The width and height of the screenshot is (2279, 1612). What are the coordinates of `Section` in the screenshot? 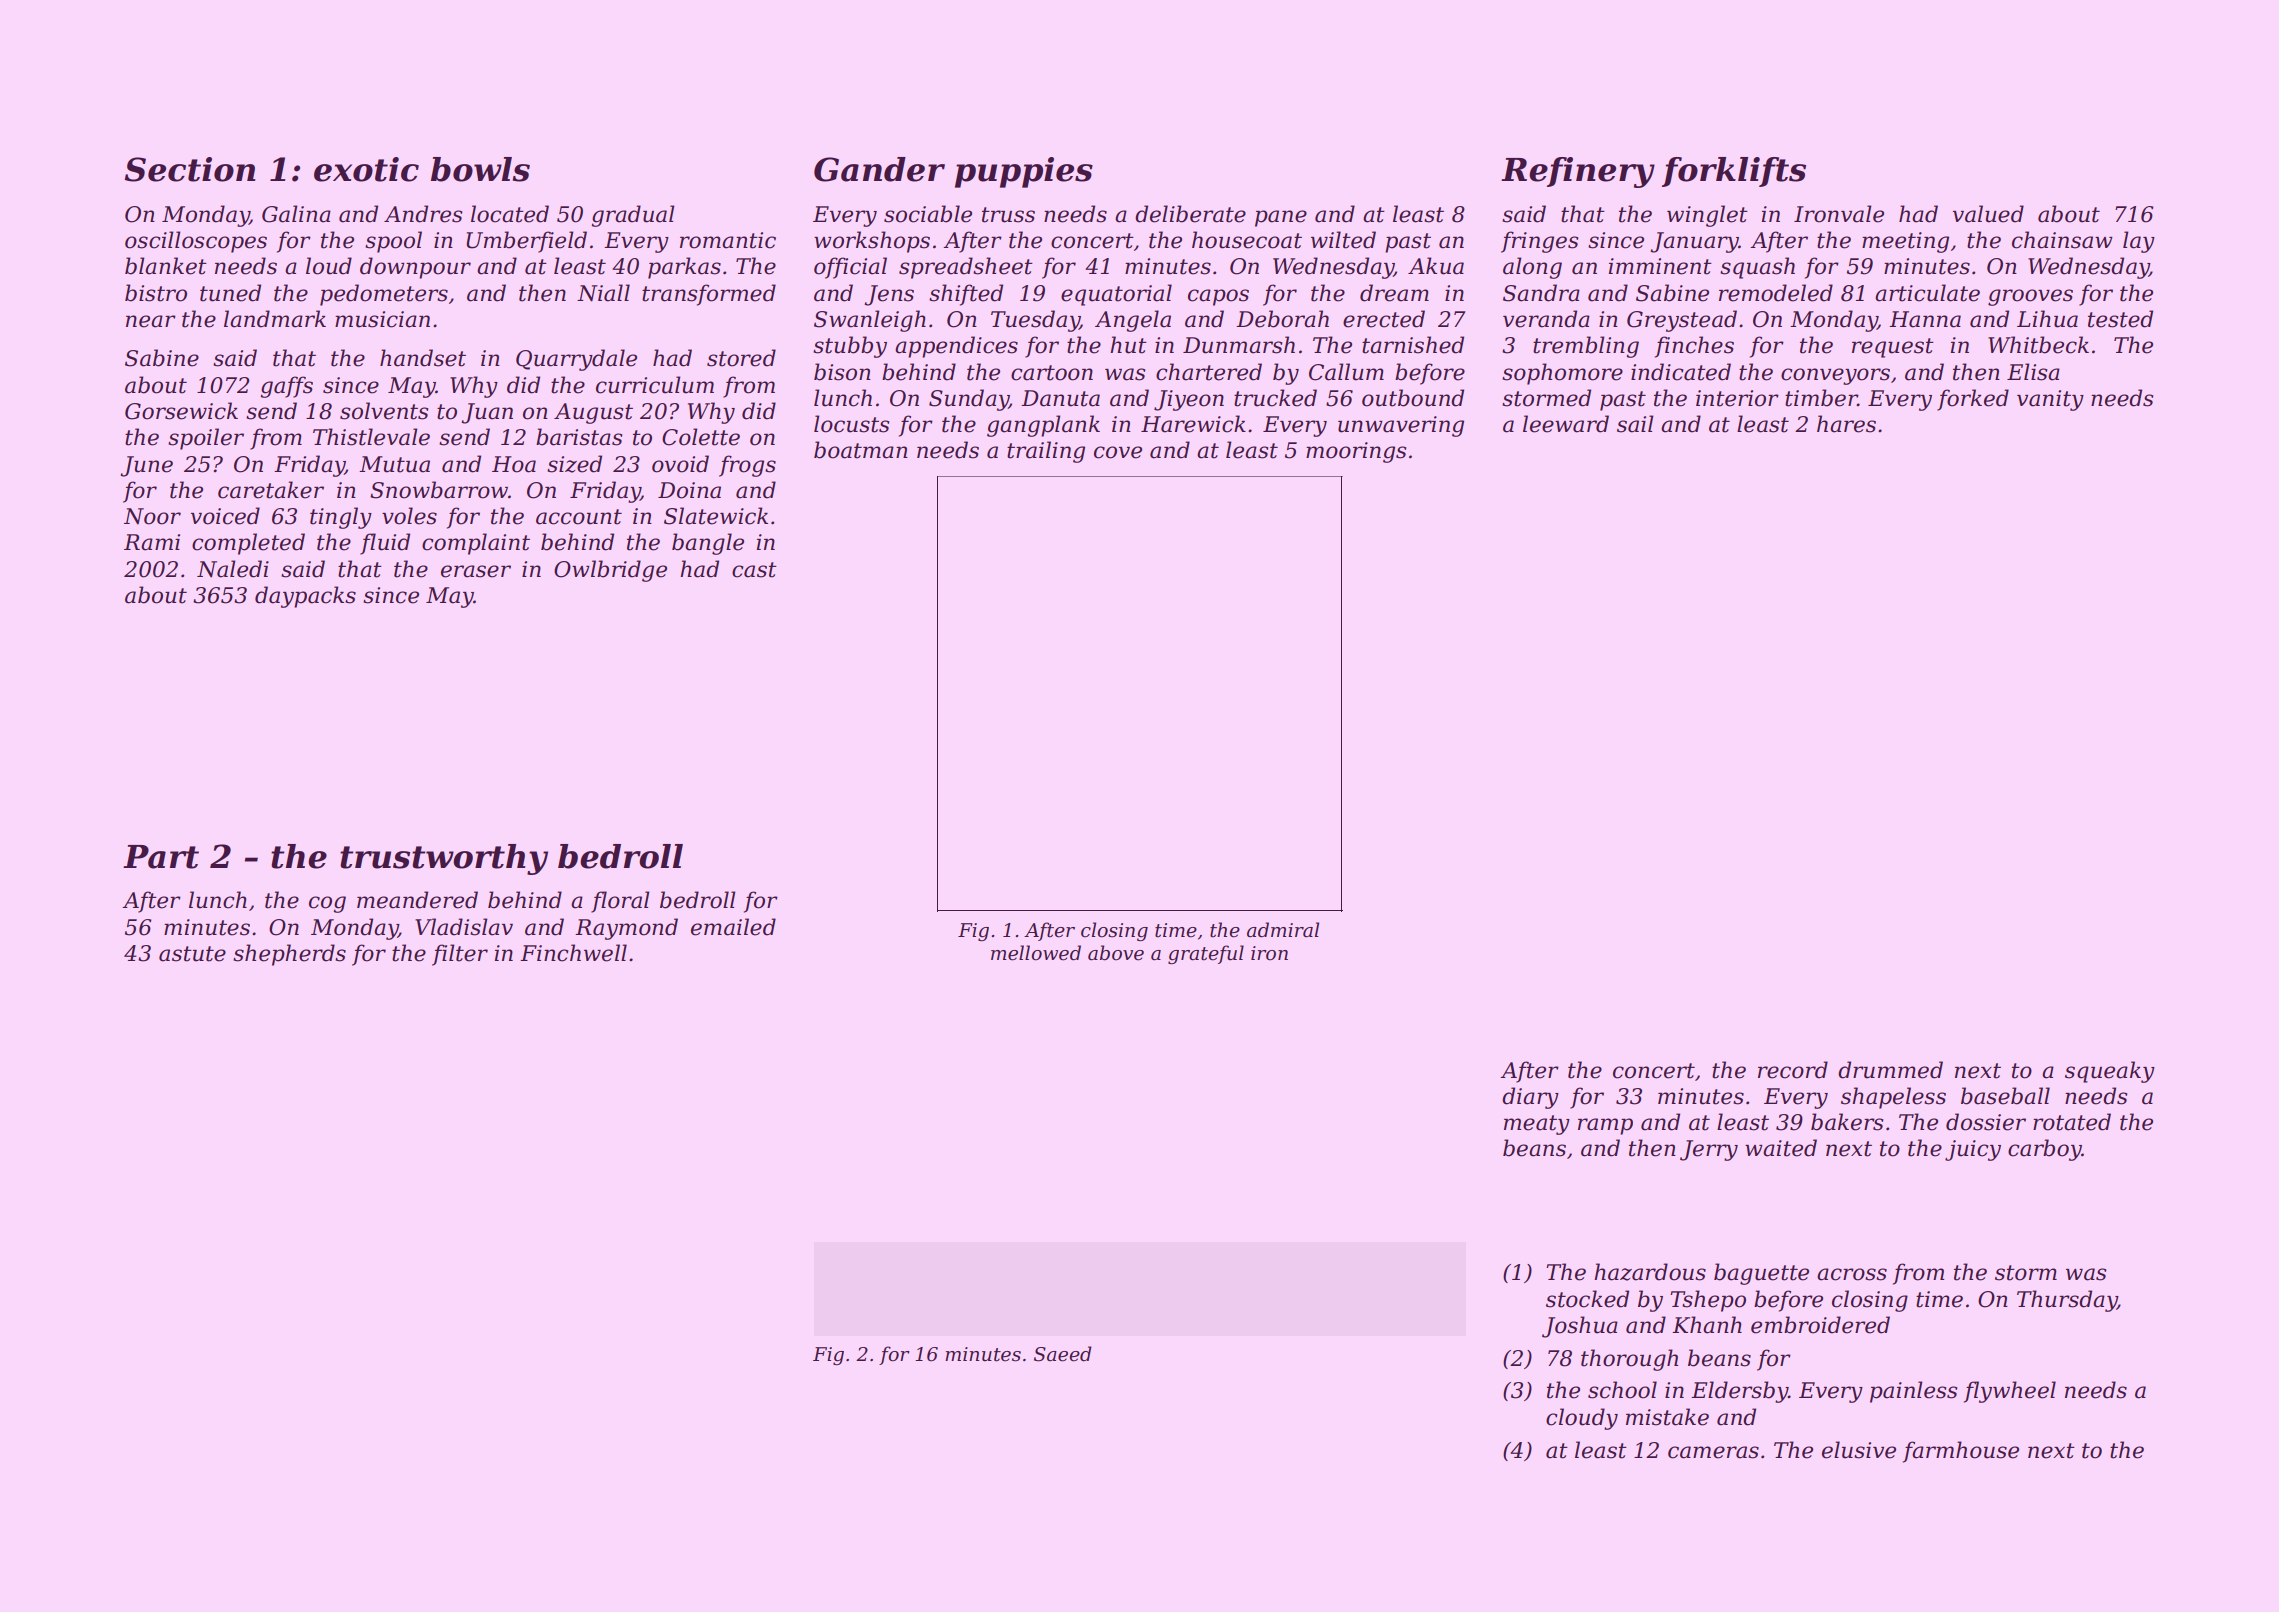 It's located at (190, 169).
